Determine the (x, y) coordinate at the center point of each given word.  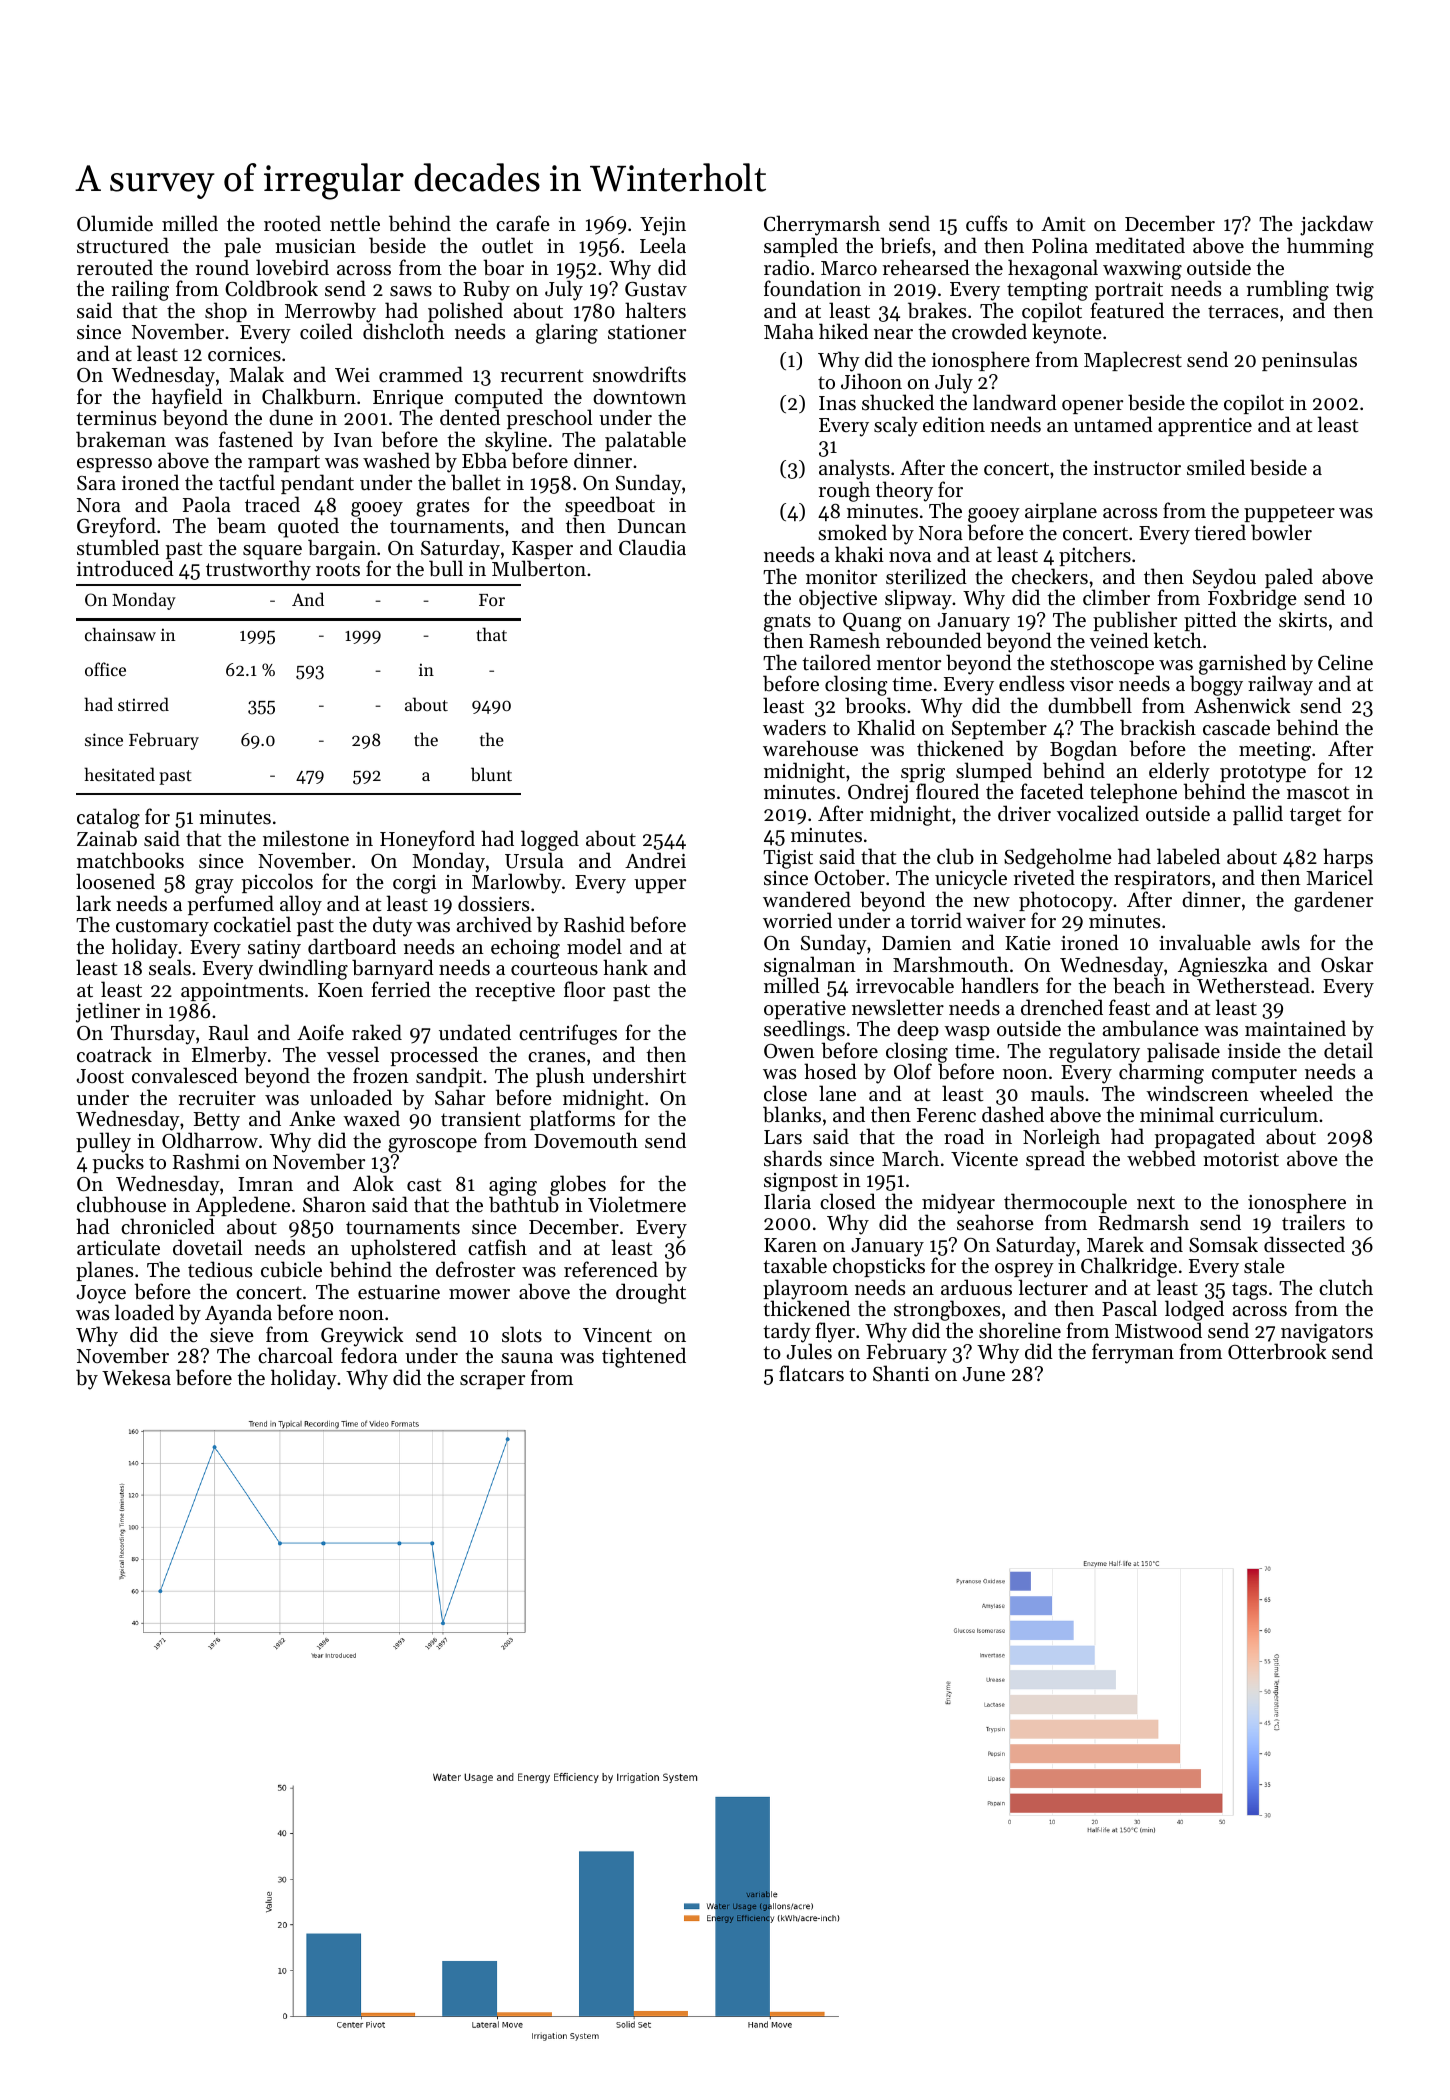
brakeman (121, 439)
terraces (1243, 312)
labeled (1188, 856)
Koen (340, 990)
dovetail (208, 1247)
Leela (663, 245)
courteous (554, 969)
